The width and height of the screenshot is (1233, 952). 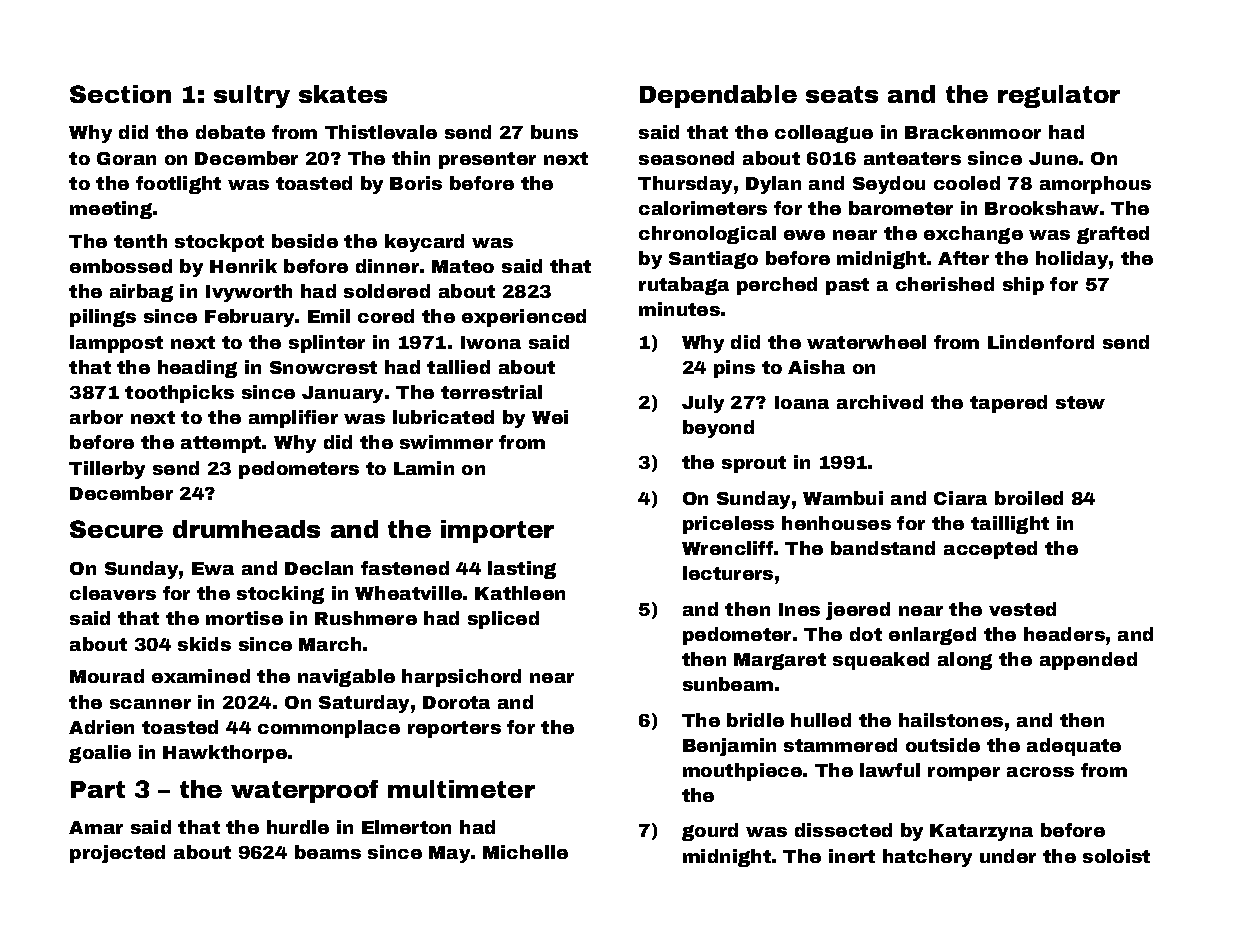 I want to click on heading, so click(x=197, y=369).
